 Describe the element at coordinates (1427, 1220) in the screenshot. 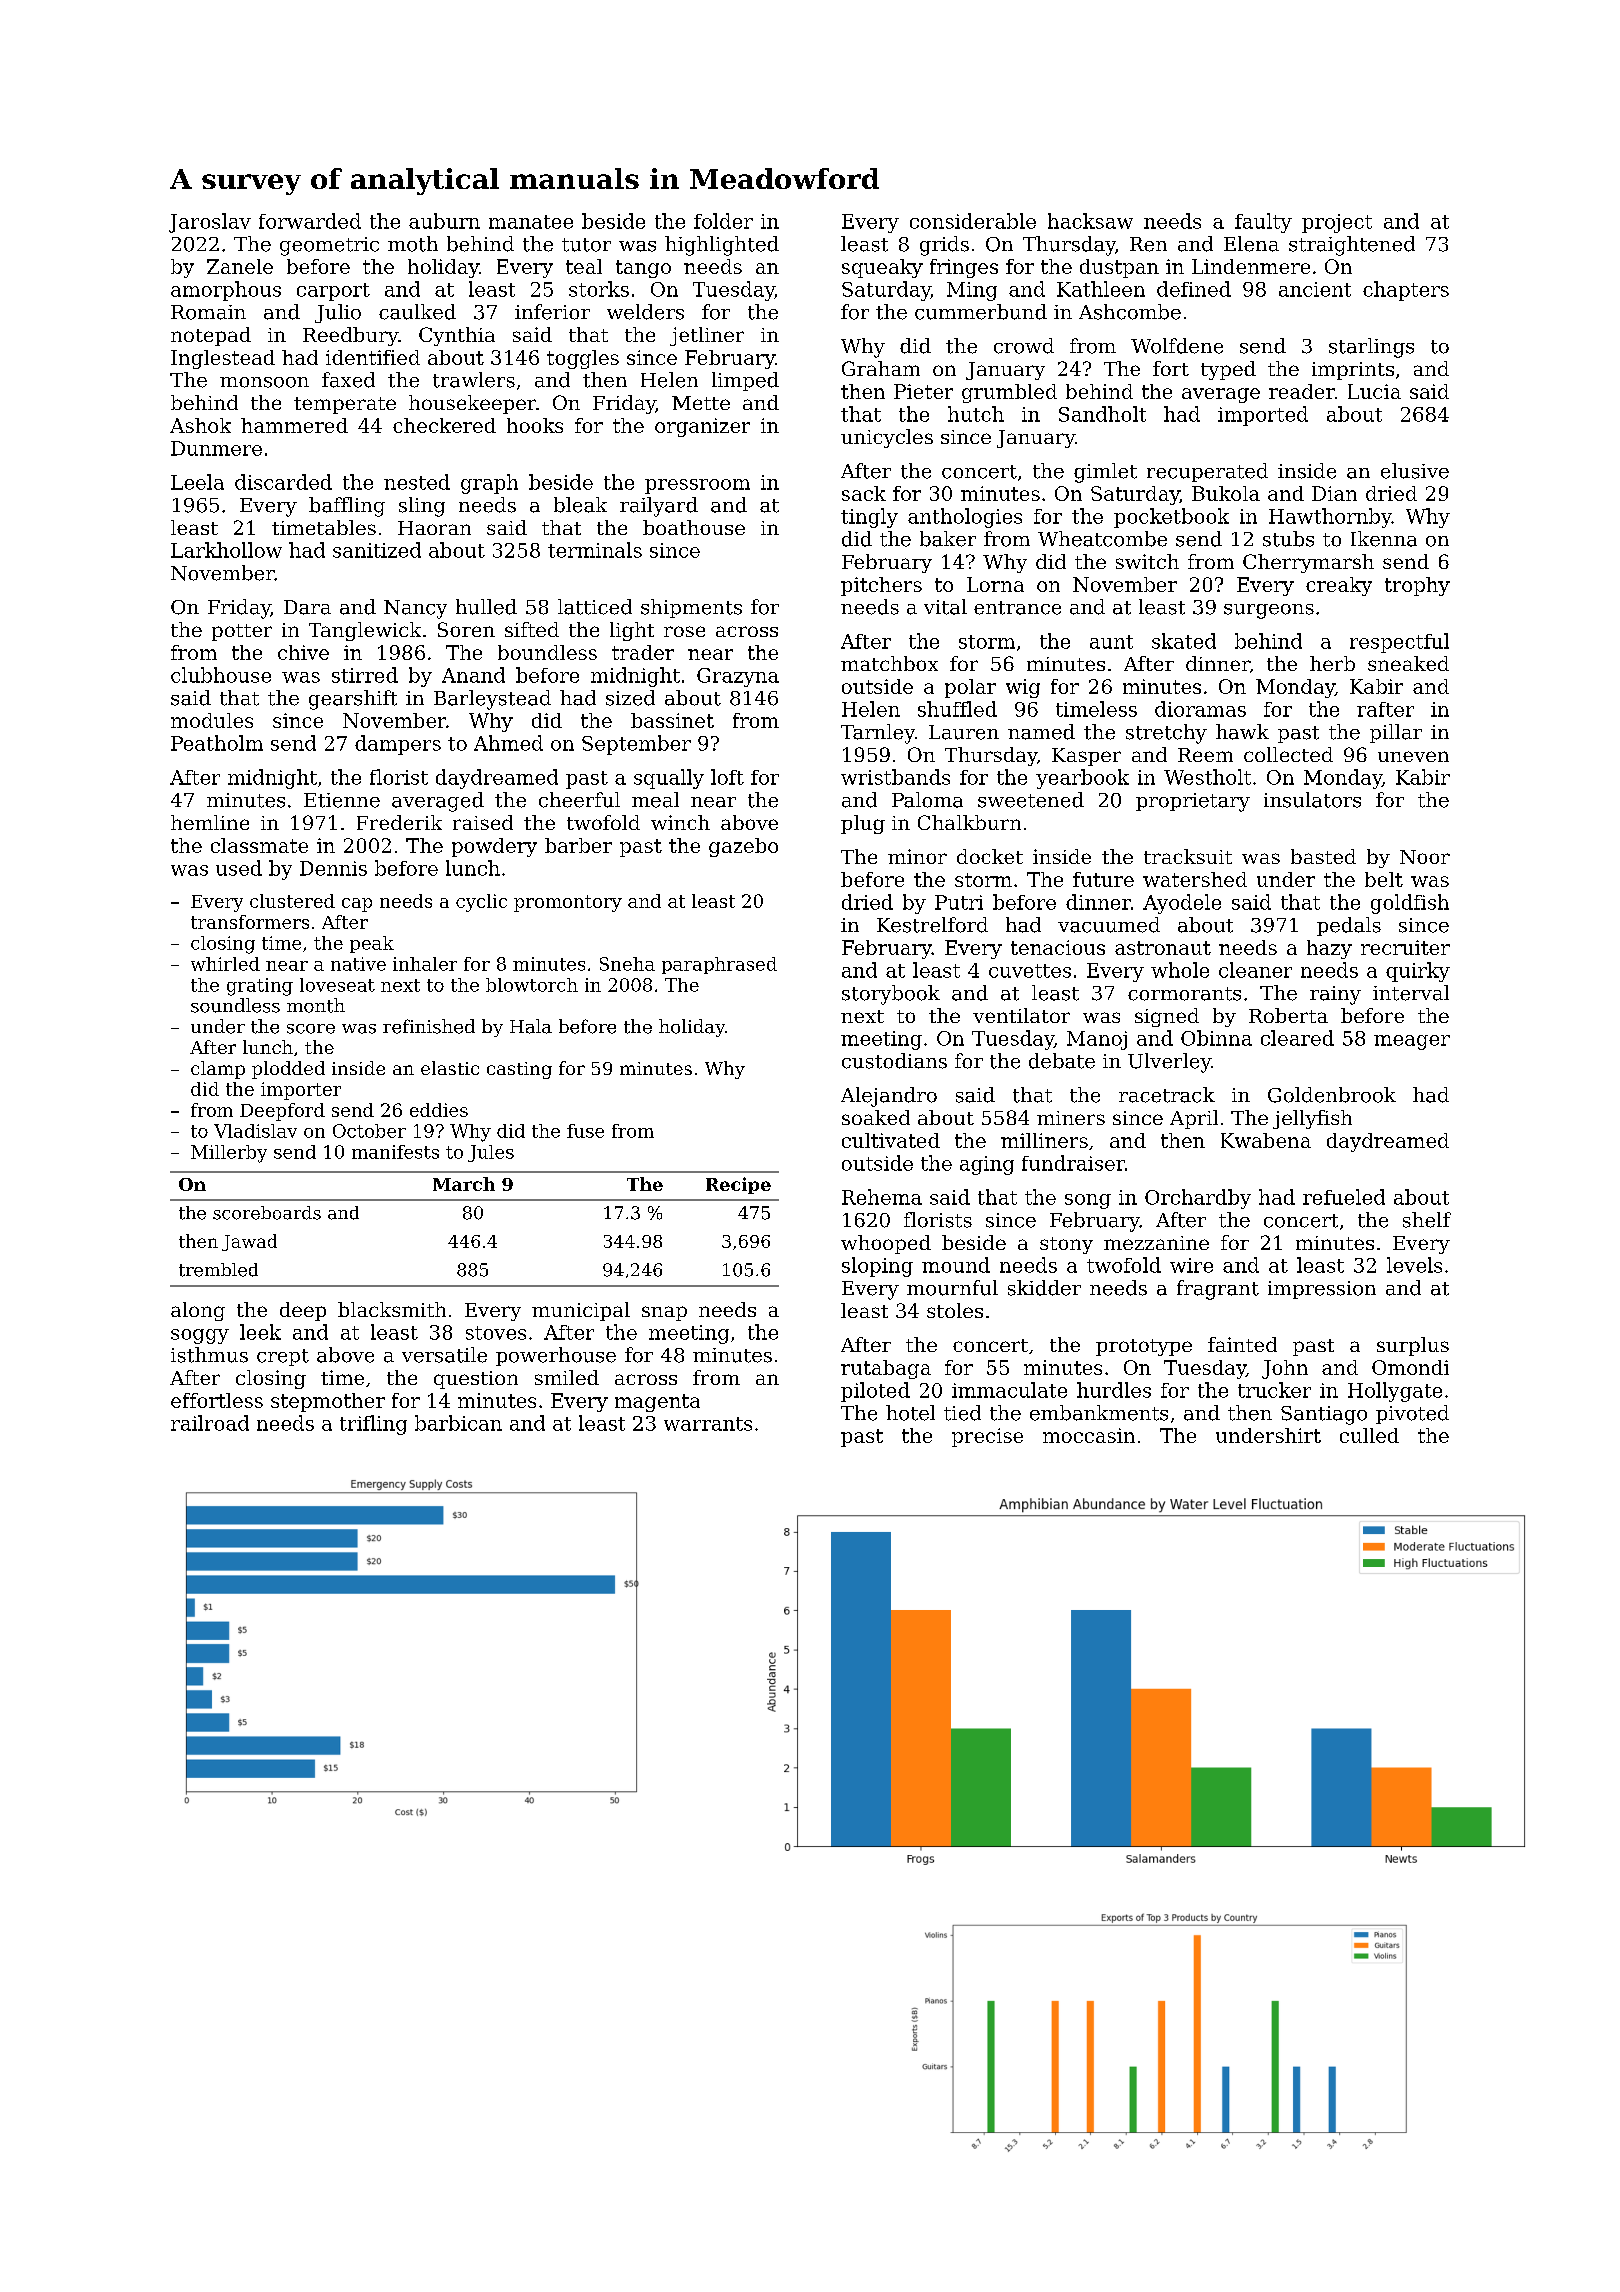

I see `shelf` at that location.
